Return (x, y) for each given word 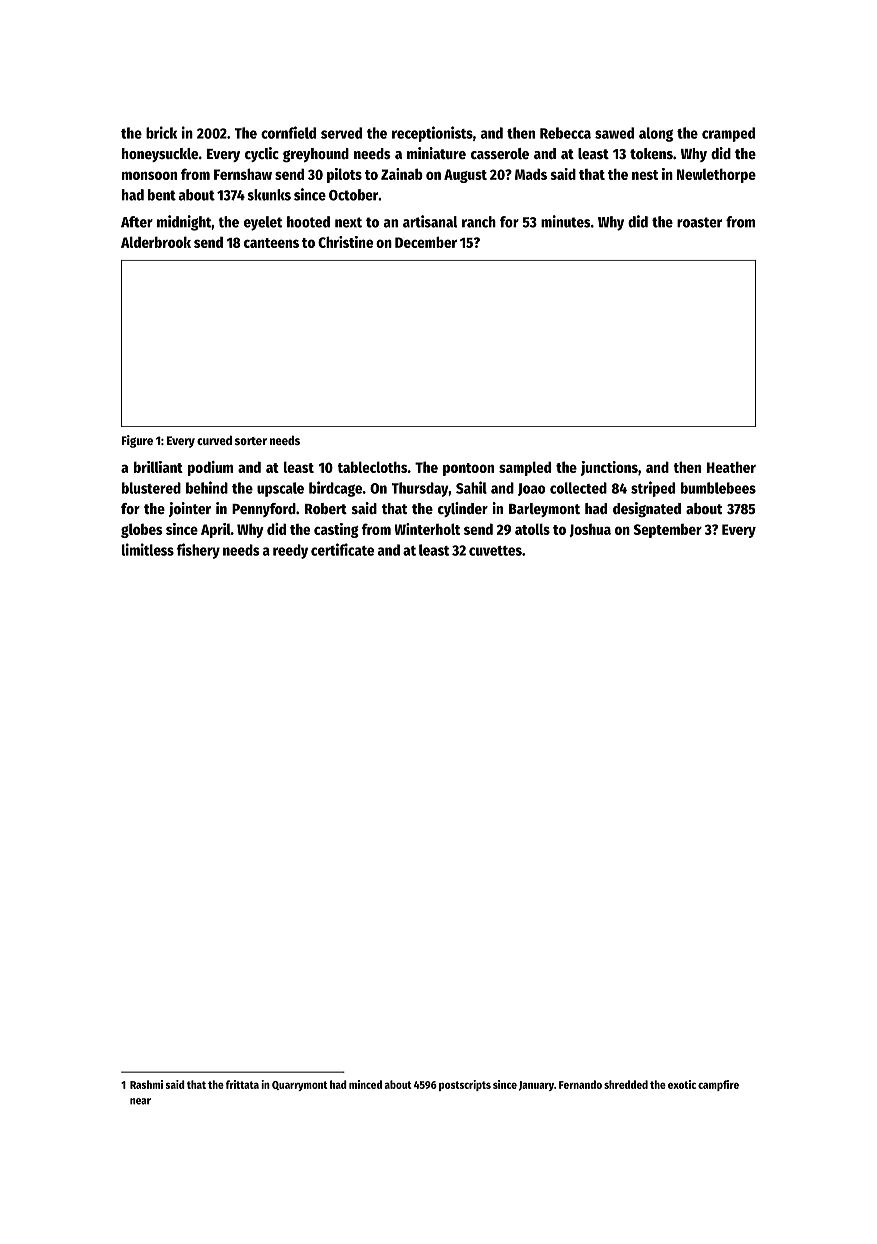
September (668, 530)
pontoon (468, 469)
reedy (290, 551)
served (341, 133)
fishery (198, 551)
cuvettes (495, 551)
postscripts (465, 1085)
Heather (731, 467)
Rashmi (146, 1084)
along (656, 134)
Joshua (590, 530)
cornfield (288, 132)
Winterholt (427, 529)
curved (214, 440)
